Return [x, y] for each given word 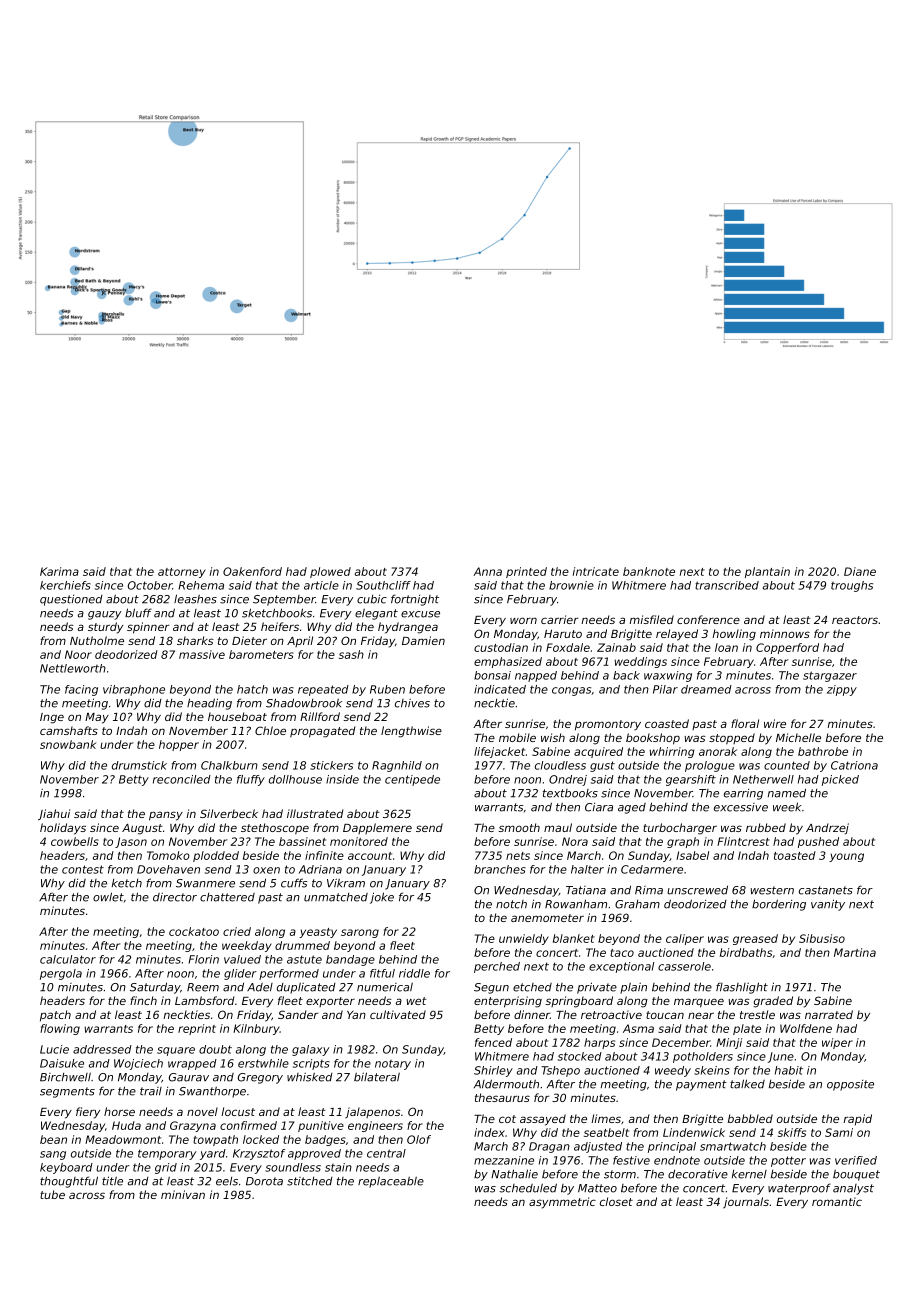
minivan [183, 1194]
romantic [837, 1201]
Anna [487, 571]
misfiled [651, 619]
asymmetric [562, 1203]
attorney [182, 573]
